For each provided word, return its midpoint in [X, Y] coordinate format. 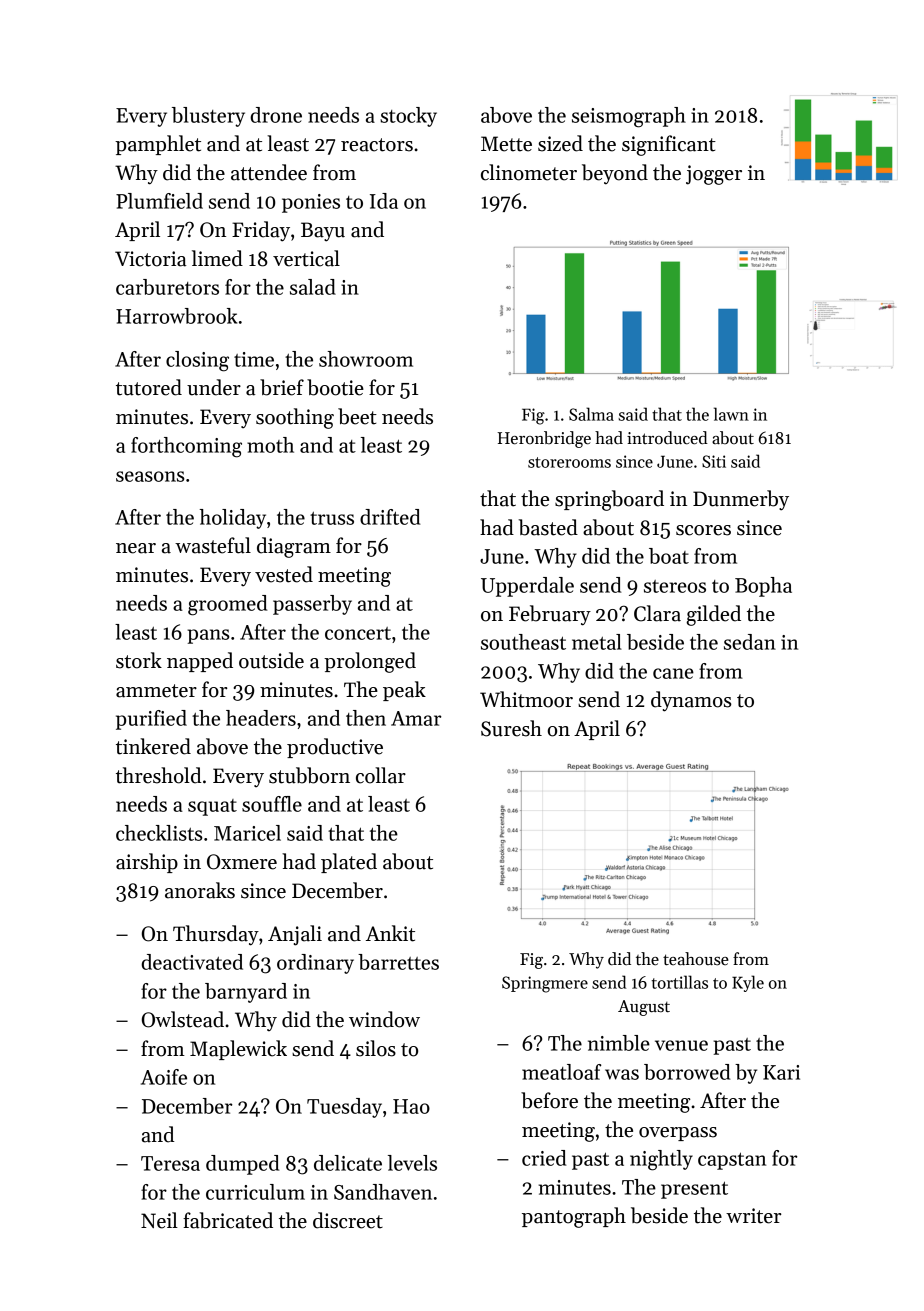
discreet [348, 1220]
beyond [615, 174]
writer [753, 1216]
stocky [408, 117]
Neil [159, 1220]
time [254, 359]
